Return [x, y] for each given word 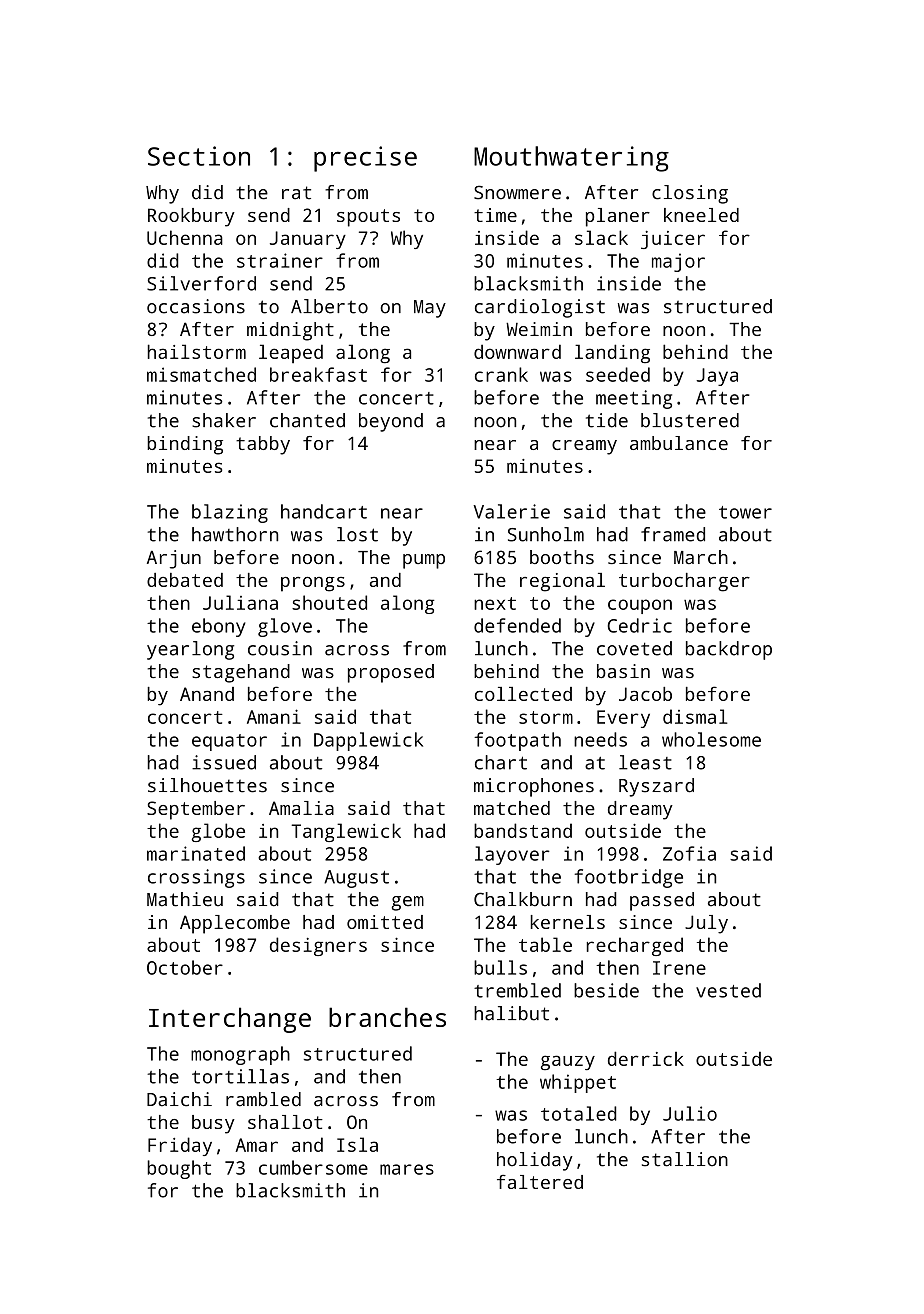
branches [387, 1017]
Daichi [179, 1099]
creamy [584, 447]
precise [365, 159]
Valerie [511, 511]
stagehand [241, 673]
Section [199, 156]
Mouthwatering [571, 159]
